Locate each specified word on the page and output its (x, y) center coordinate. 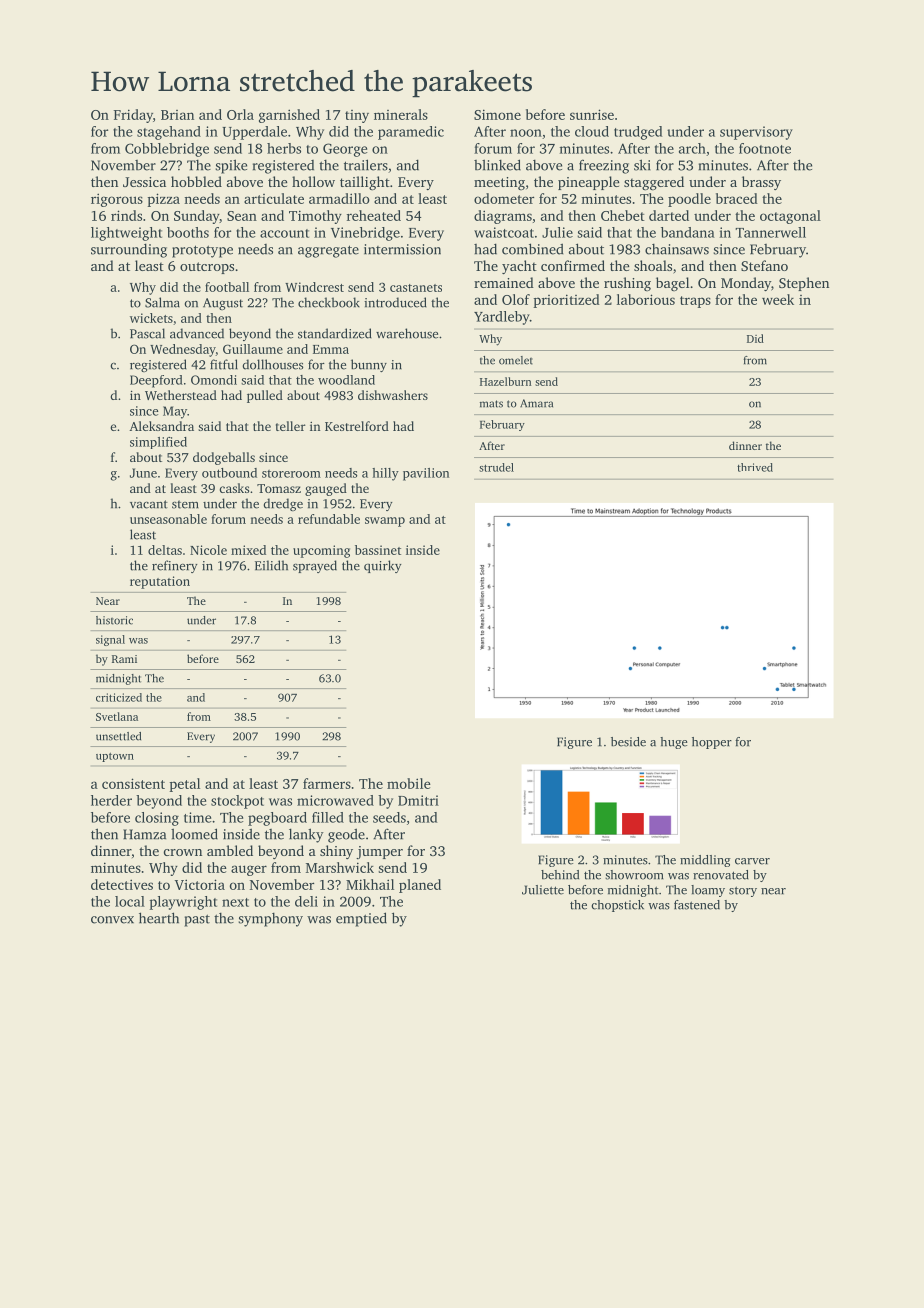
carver (752, 861)
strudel (496, 467)
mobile (409, 783)
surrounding (129, 250)
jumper (379, 852)
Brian (177, 115)
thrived (755, 467)
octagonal (790, 217)
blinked (497, 165)
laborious (646, 299)
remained (504, 282)
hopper (712, 743)
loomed (194, 834)
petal (184, 785)
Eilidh (271, 565)
